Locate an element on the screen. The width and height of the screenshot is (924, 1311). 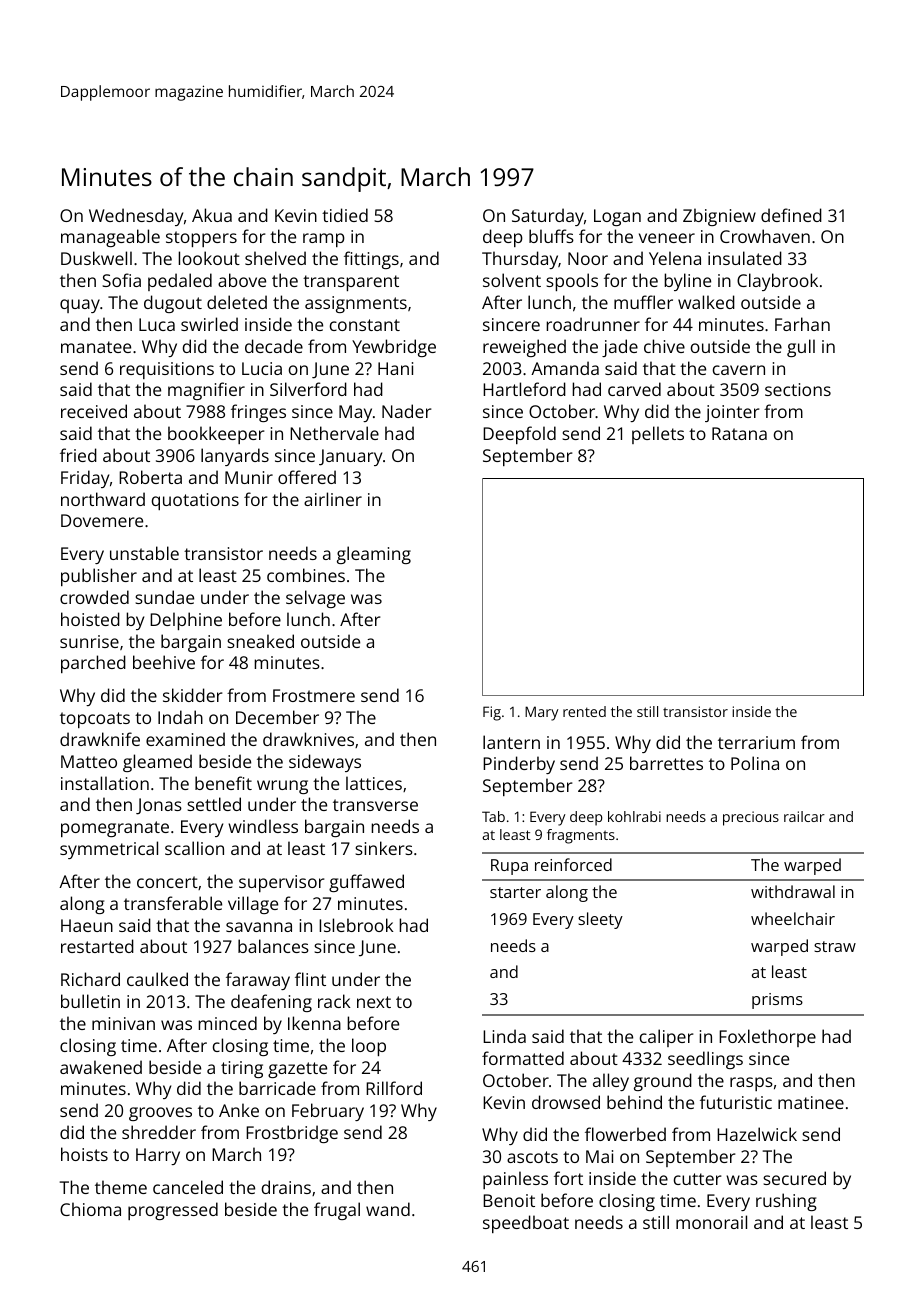
Saturday is located at coordinates (548, 217).
